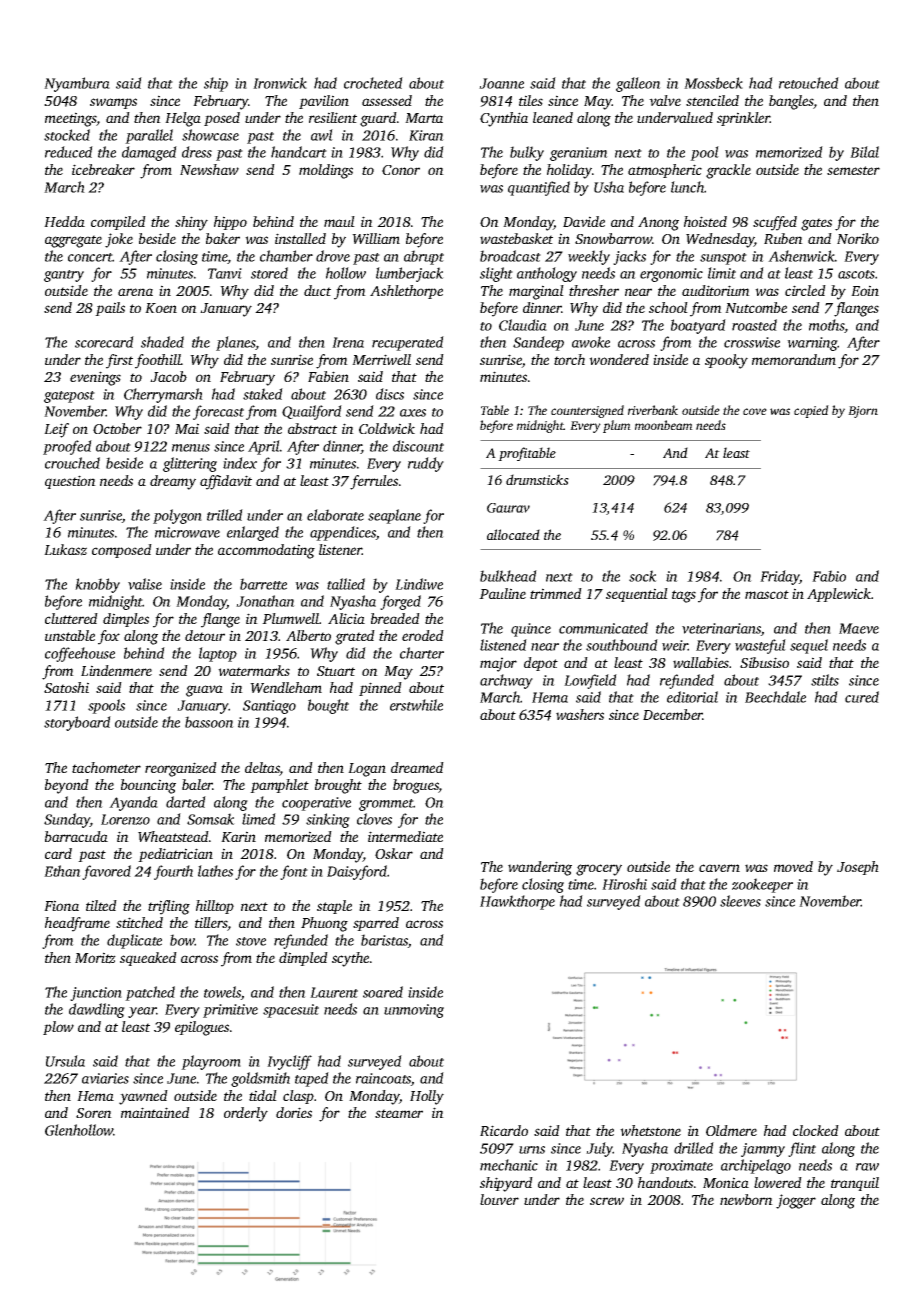 The width and height of the page is (924, 1308). What do you see at coordinates (61, 905) in the page?
I see `Fiona` at bounding box center [61, 905].
